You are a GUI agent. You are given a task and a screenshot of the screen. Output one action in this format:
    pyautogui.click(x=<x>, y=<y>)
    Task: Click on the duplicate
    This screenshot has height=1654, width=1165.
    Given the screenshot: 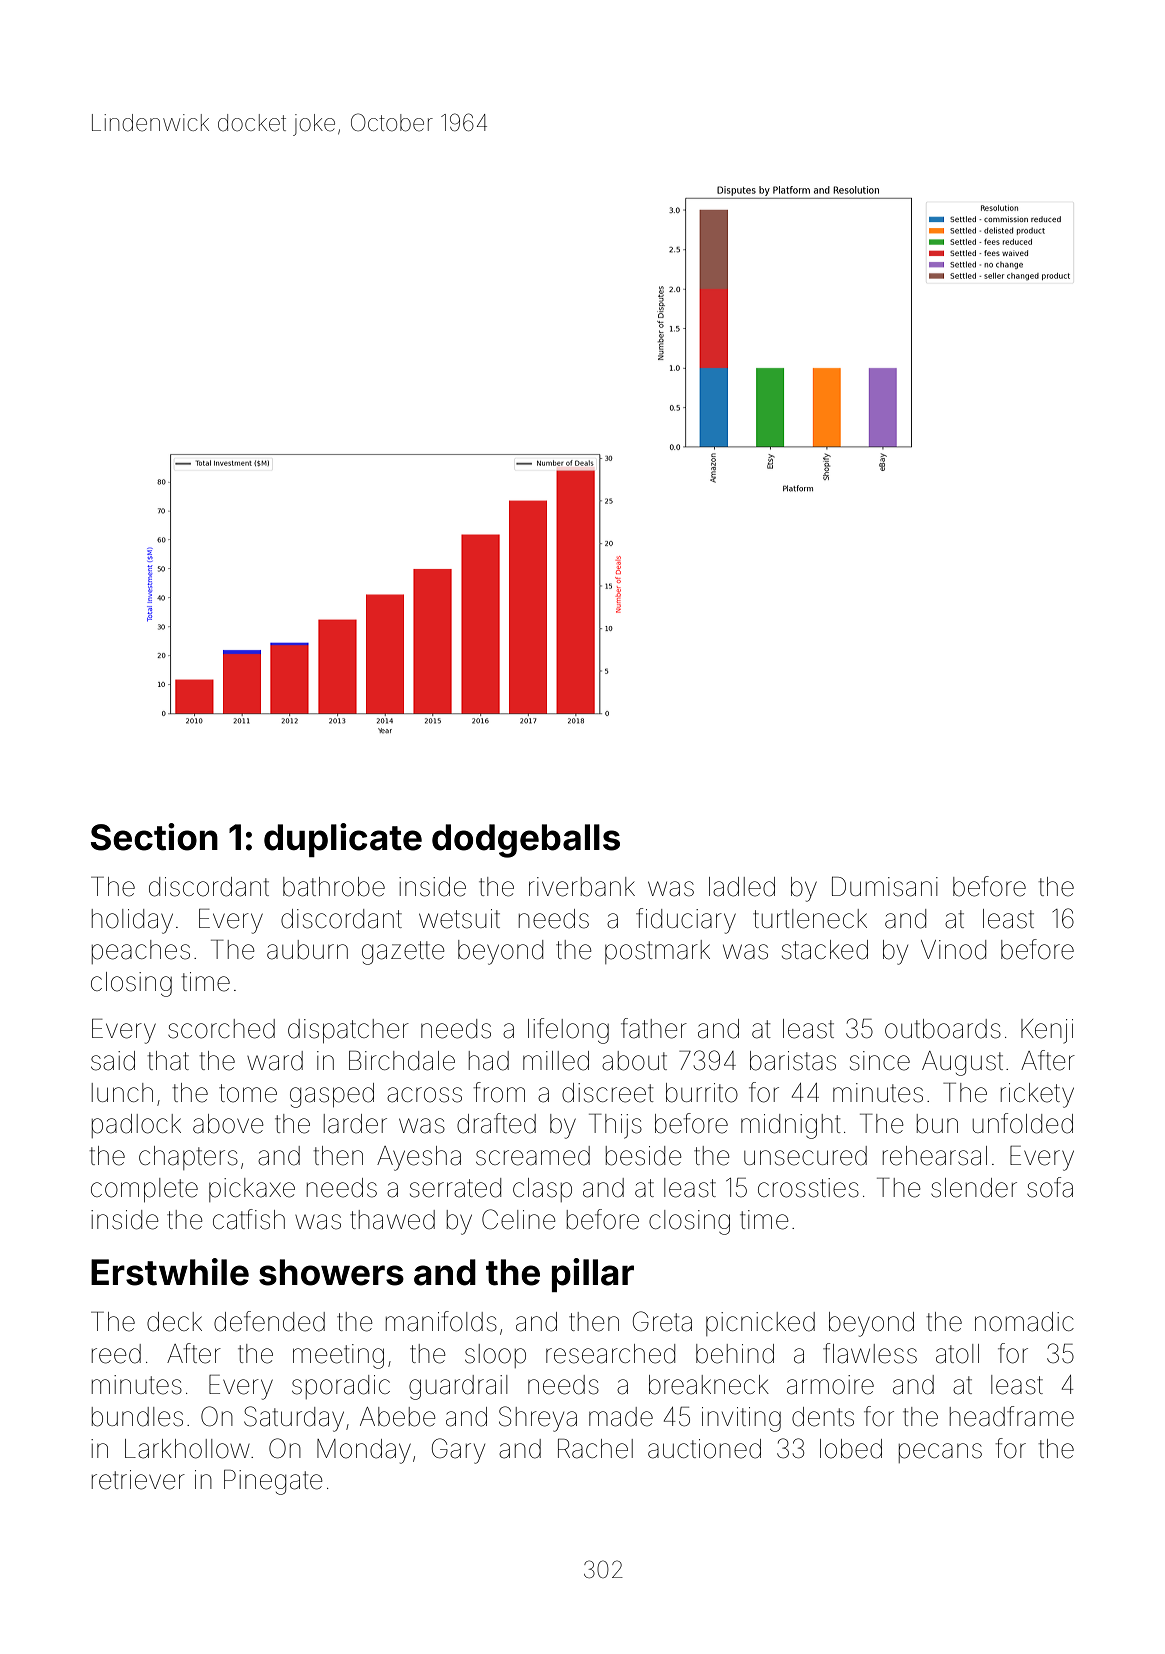 What is the action you would take?
    pyautogui.click(x=343, y=840)
